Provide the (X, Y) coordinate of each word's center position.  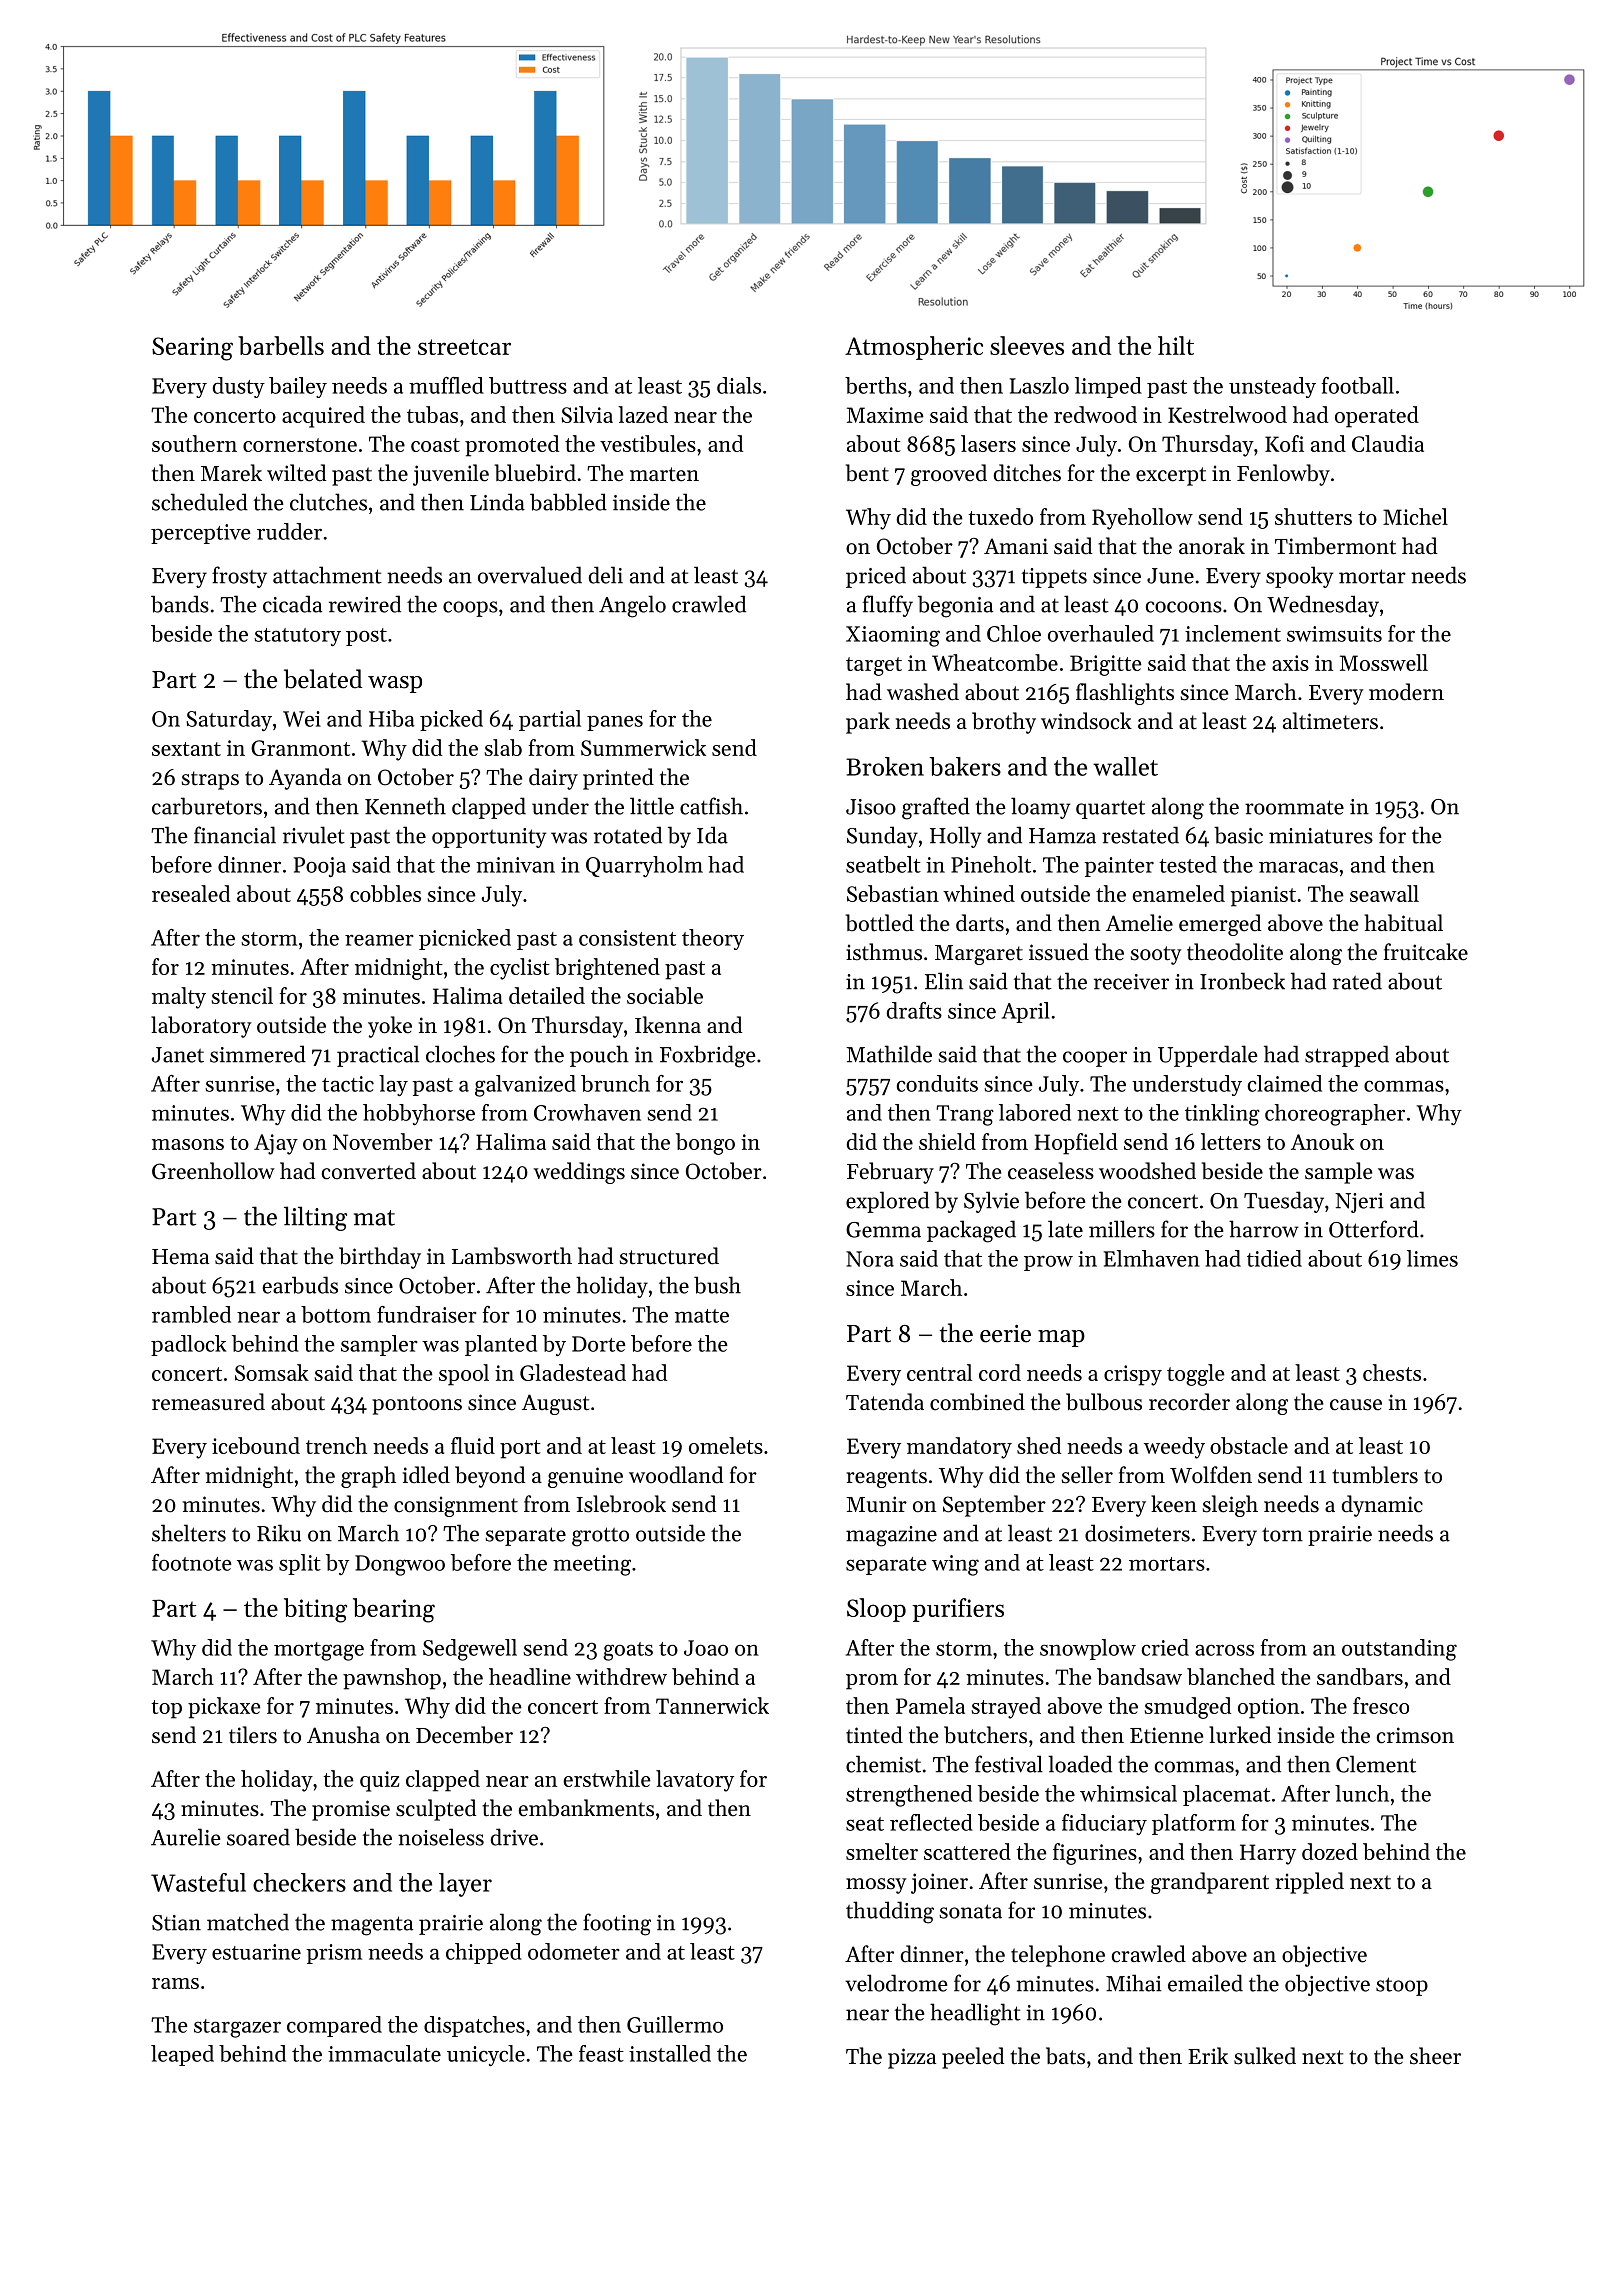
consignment (456, 1506)
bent (867, 473)
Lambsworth (512, 1256)
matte (702, 1316)
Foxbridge (708, 1056)
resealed (191, 893)
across (1224, 1650)
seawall (1384, 893)
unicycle (486, 2055)
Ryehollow (1142, 519)
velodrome (896, 1983)
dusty (239, 387)
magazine (891, 1536)
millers (1122, 1229)
